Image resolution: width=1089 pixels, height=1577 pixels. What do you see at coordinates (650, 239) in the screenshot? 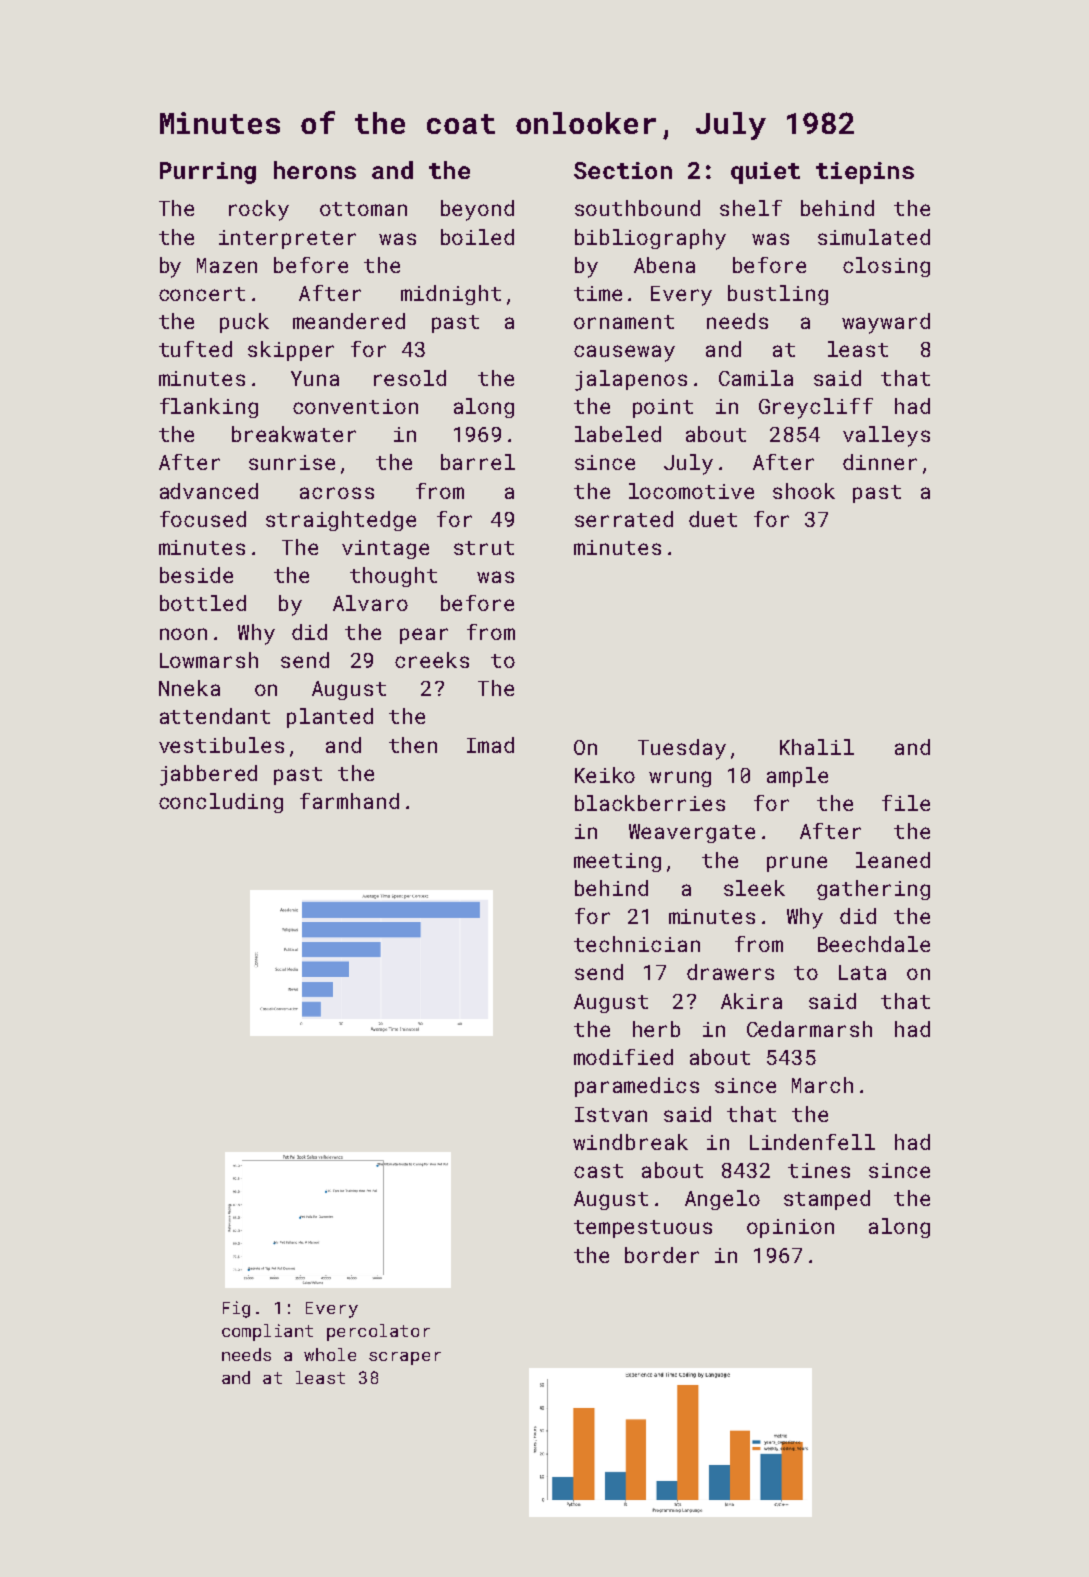
I see `bibliography` at bounding box center [650, 239].
